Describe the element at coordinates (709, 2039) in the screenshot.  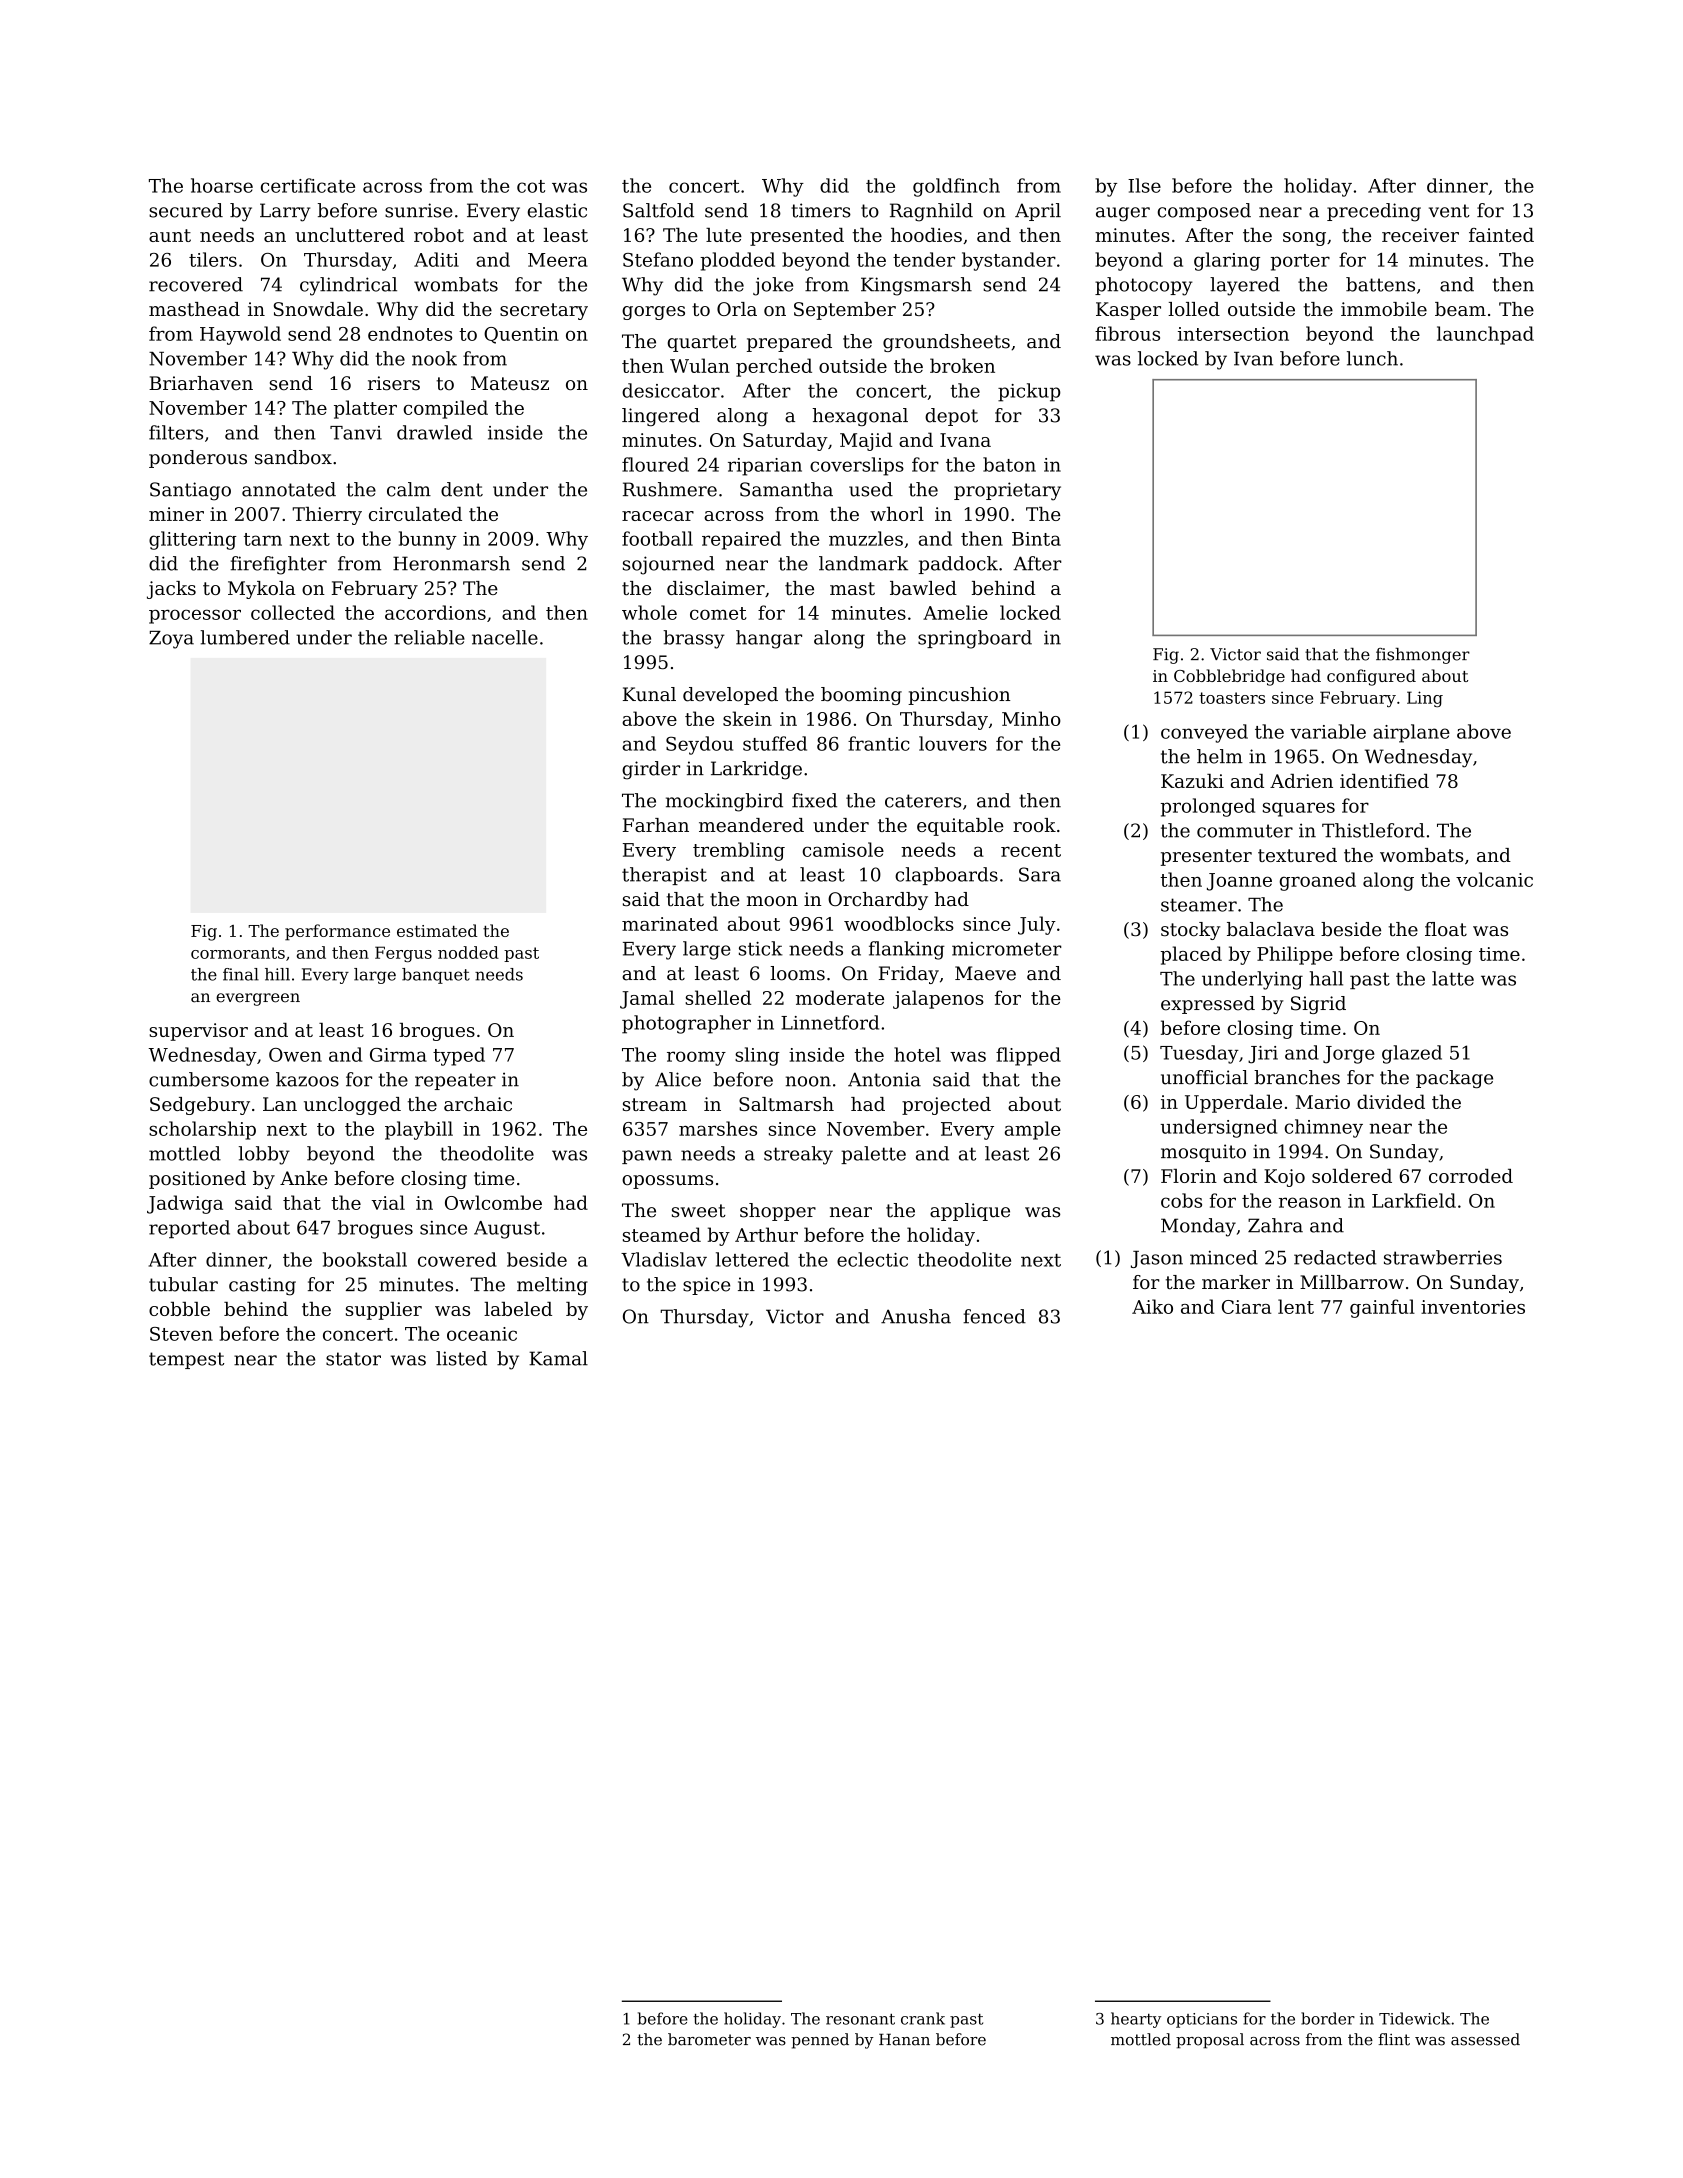
I see `barometer` at that location.
